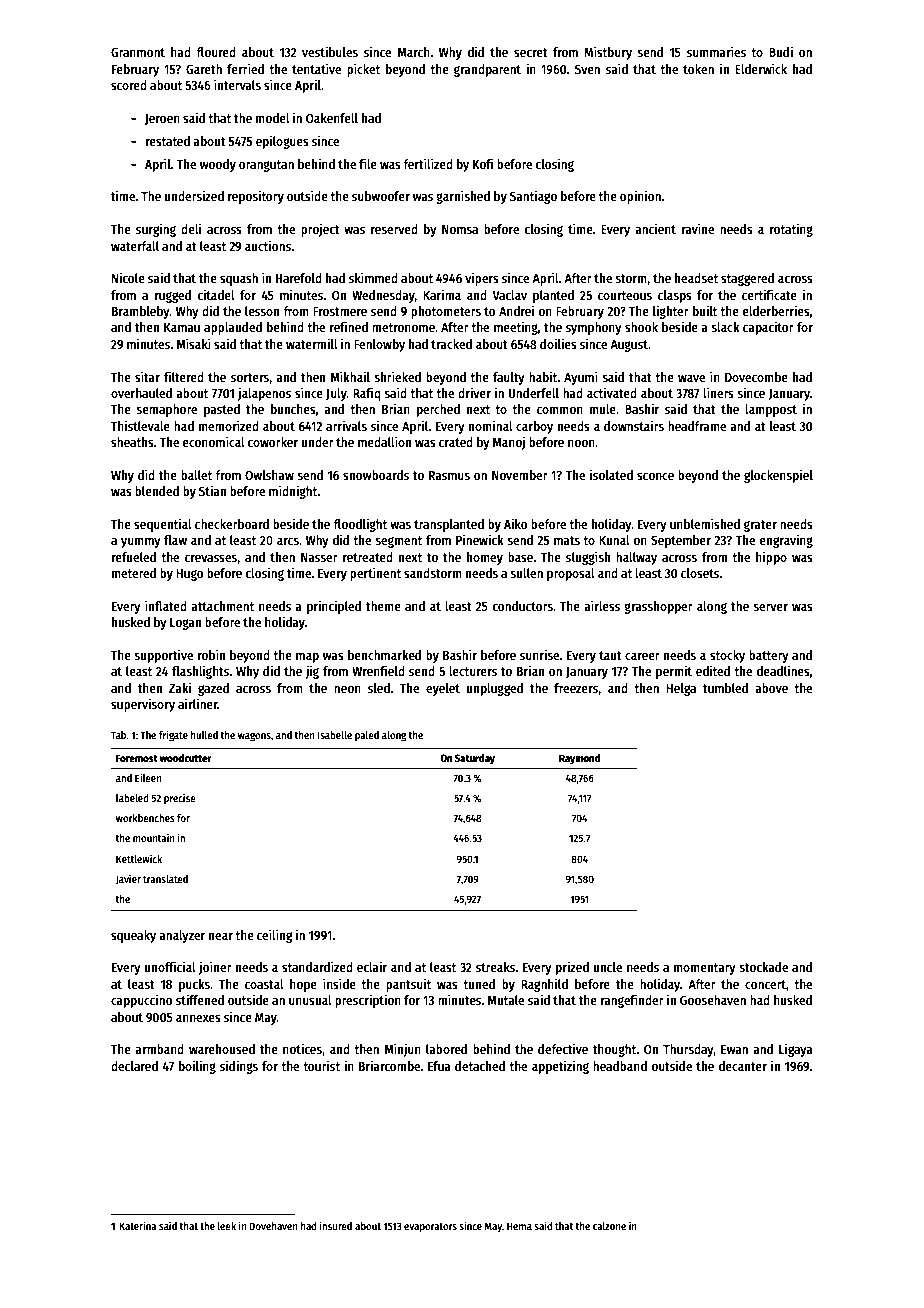  Describe the element at coordinates (632, 1001) in the image. I see `rangefinder` at that location.
